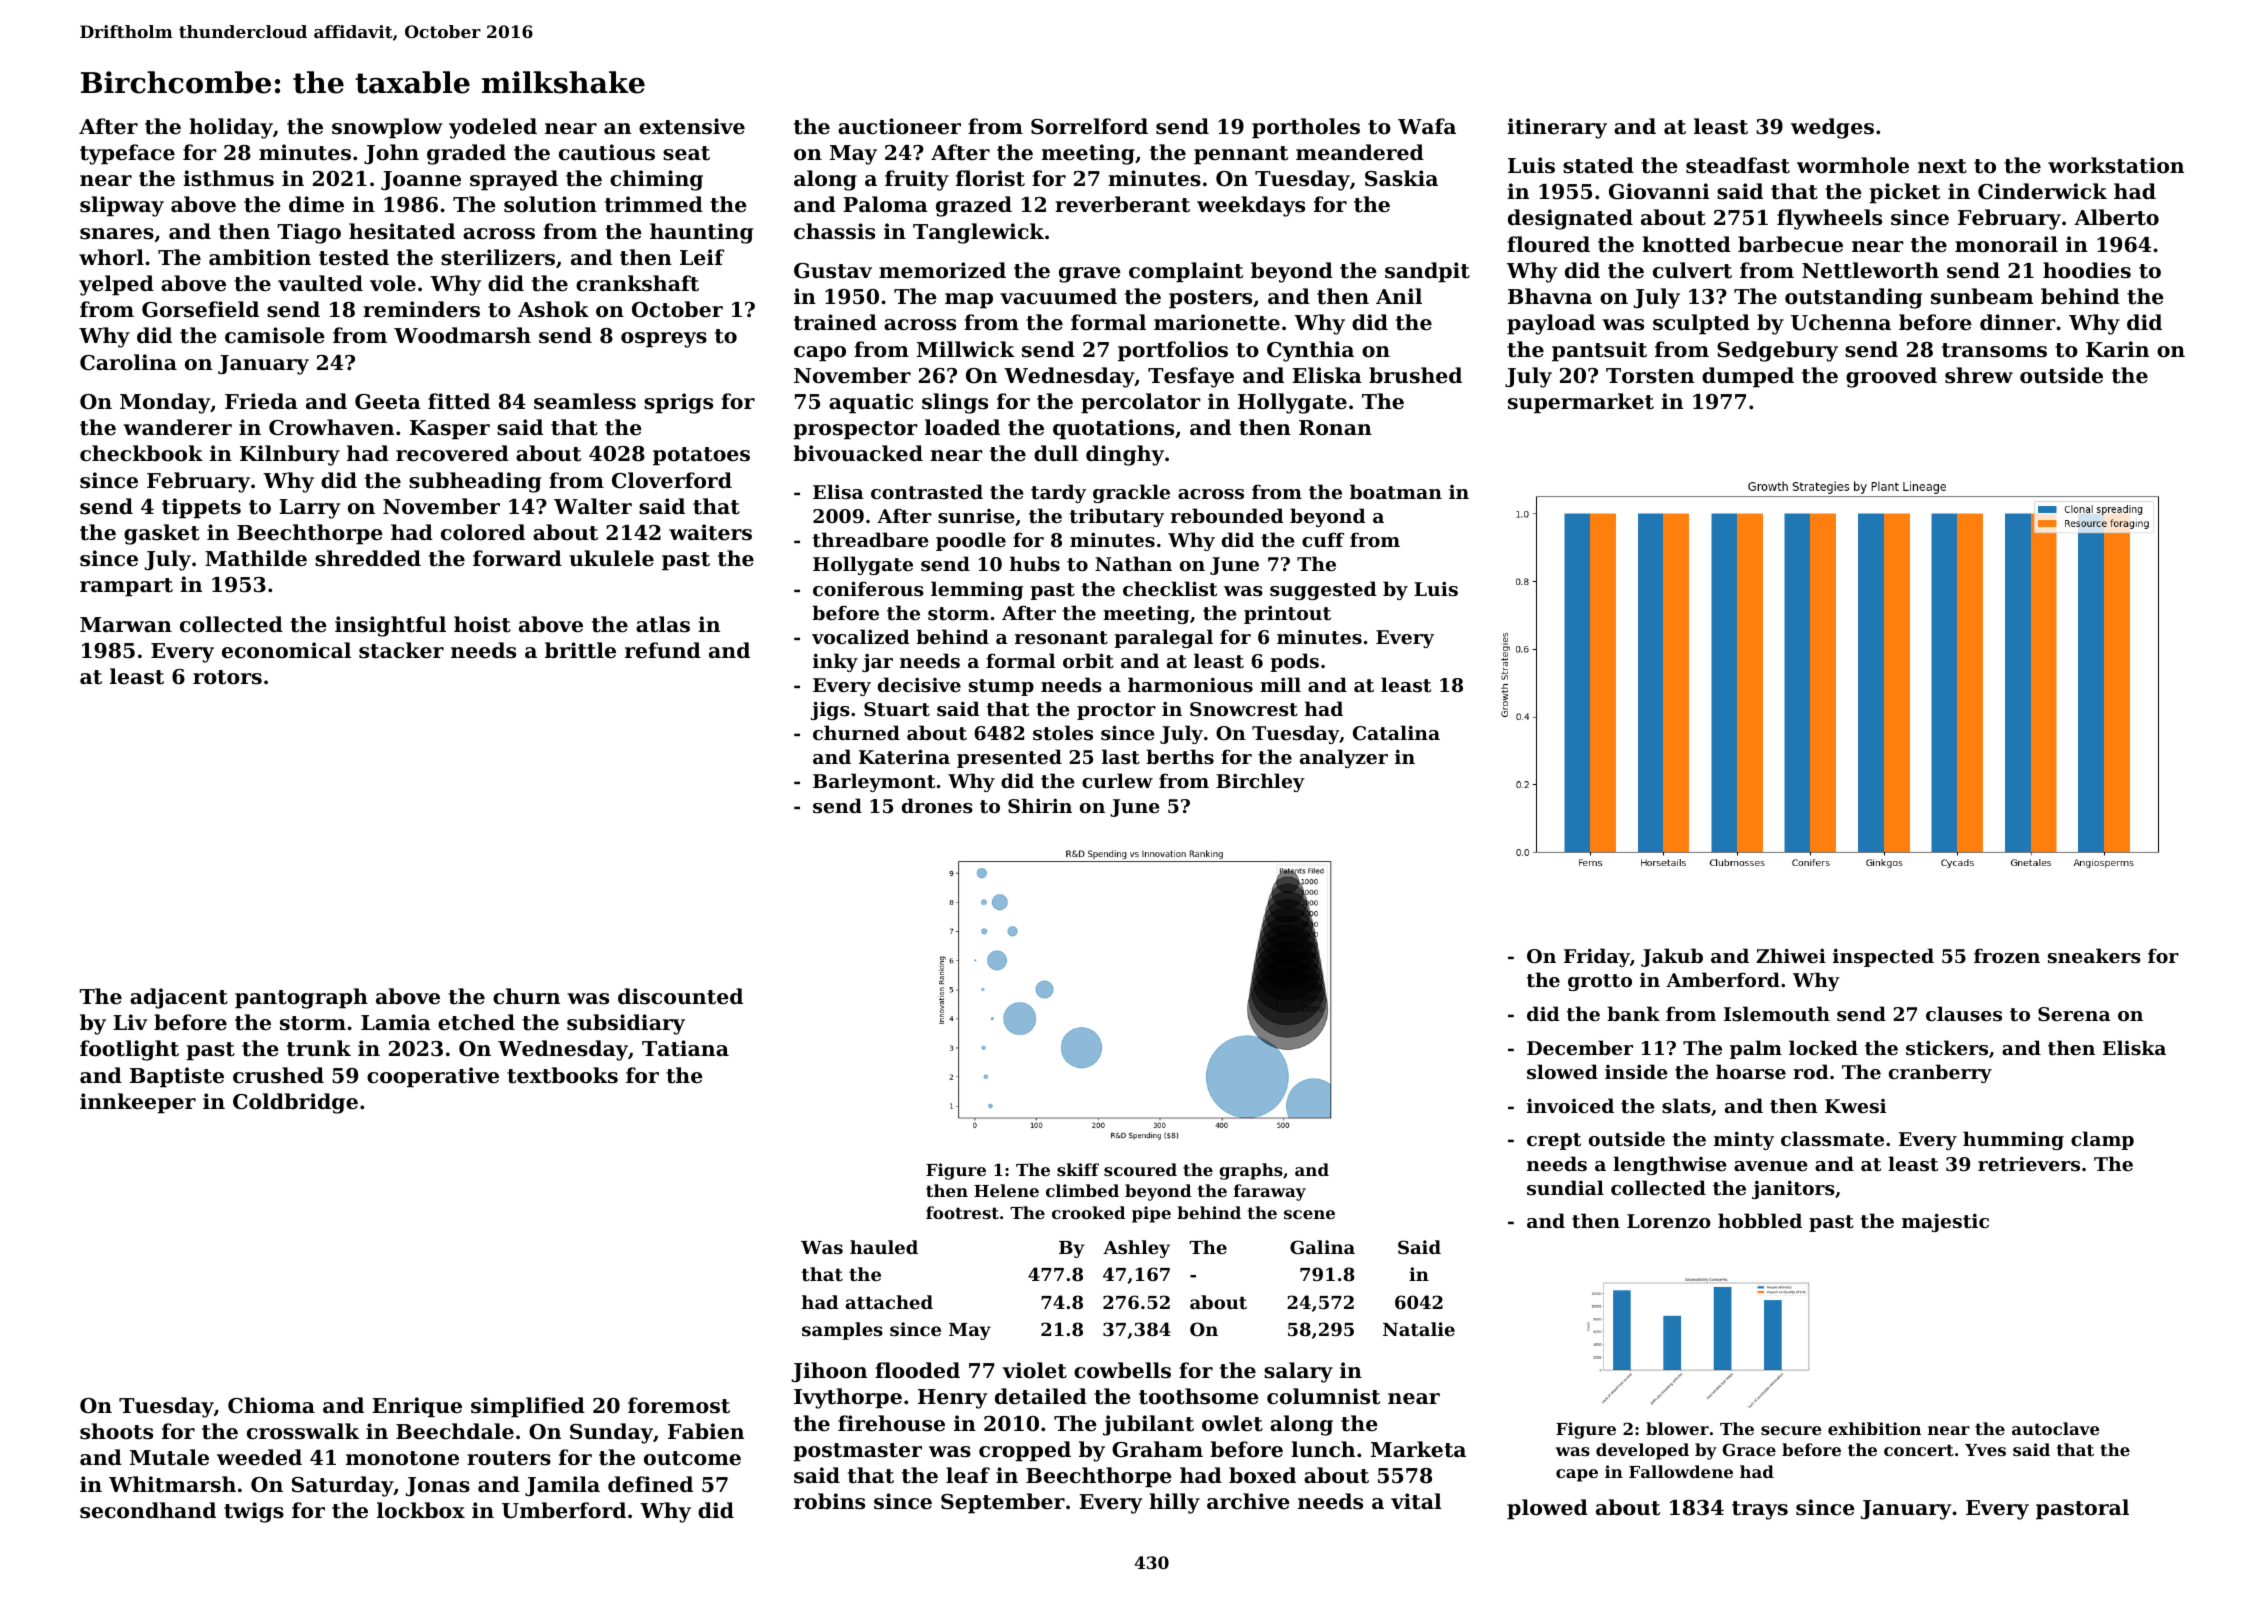  What do you see at coordinates (227, 677) in the screenshot?
I see `rotors` at bounding box center [227, 677].
